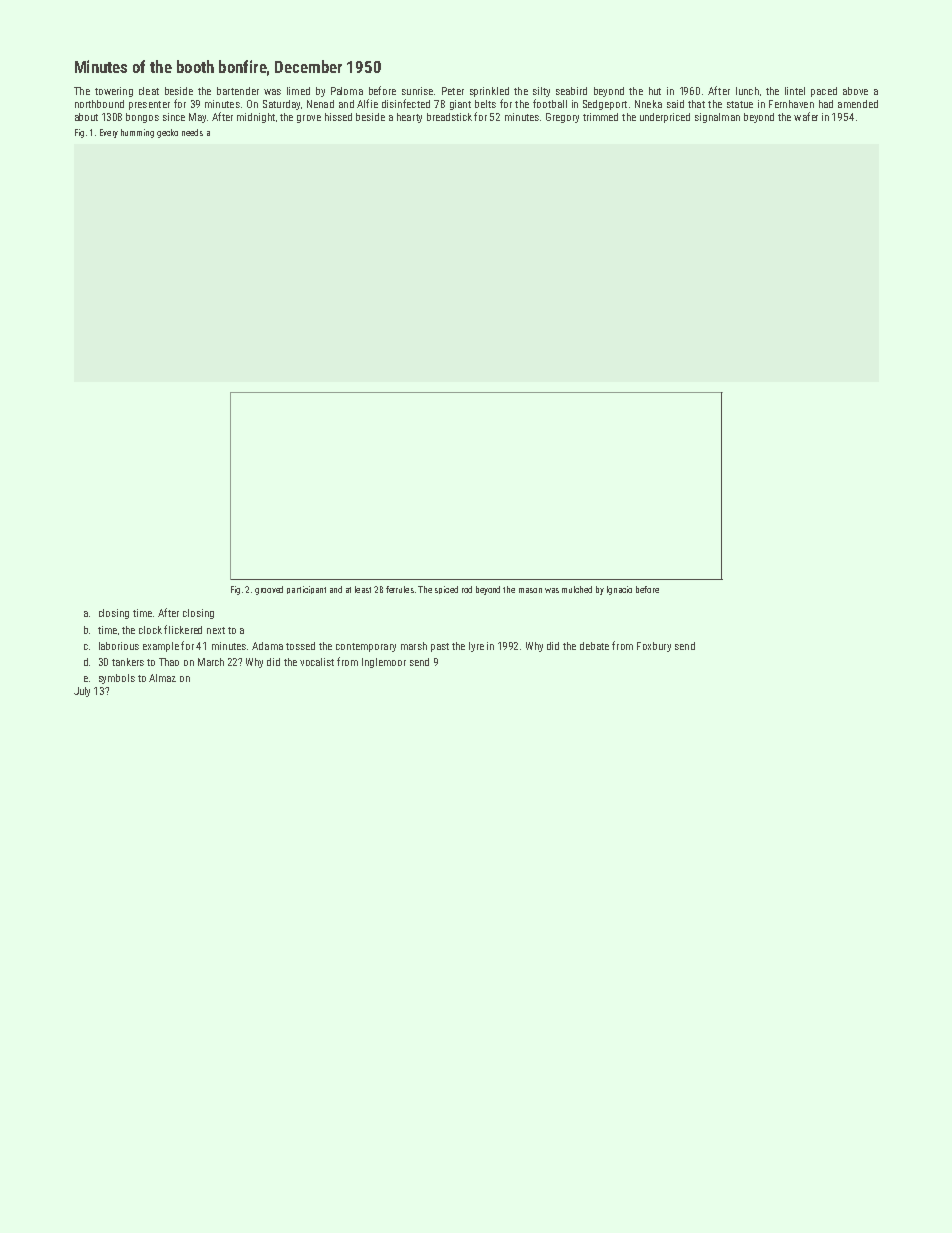 This page has height=1233, width=952. Describe the element at coordinates (577, 589) in the page. I see `mulched` at that location.
